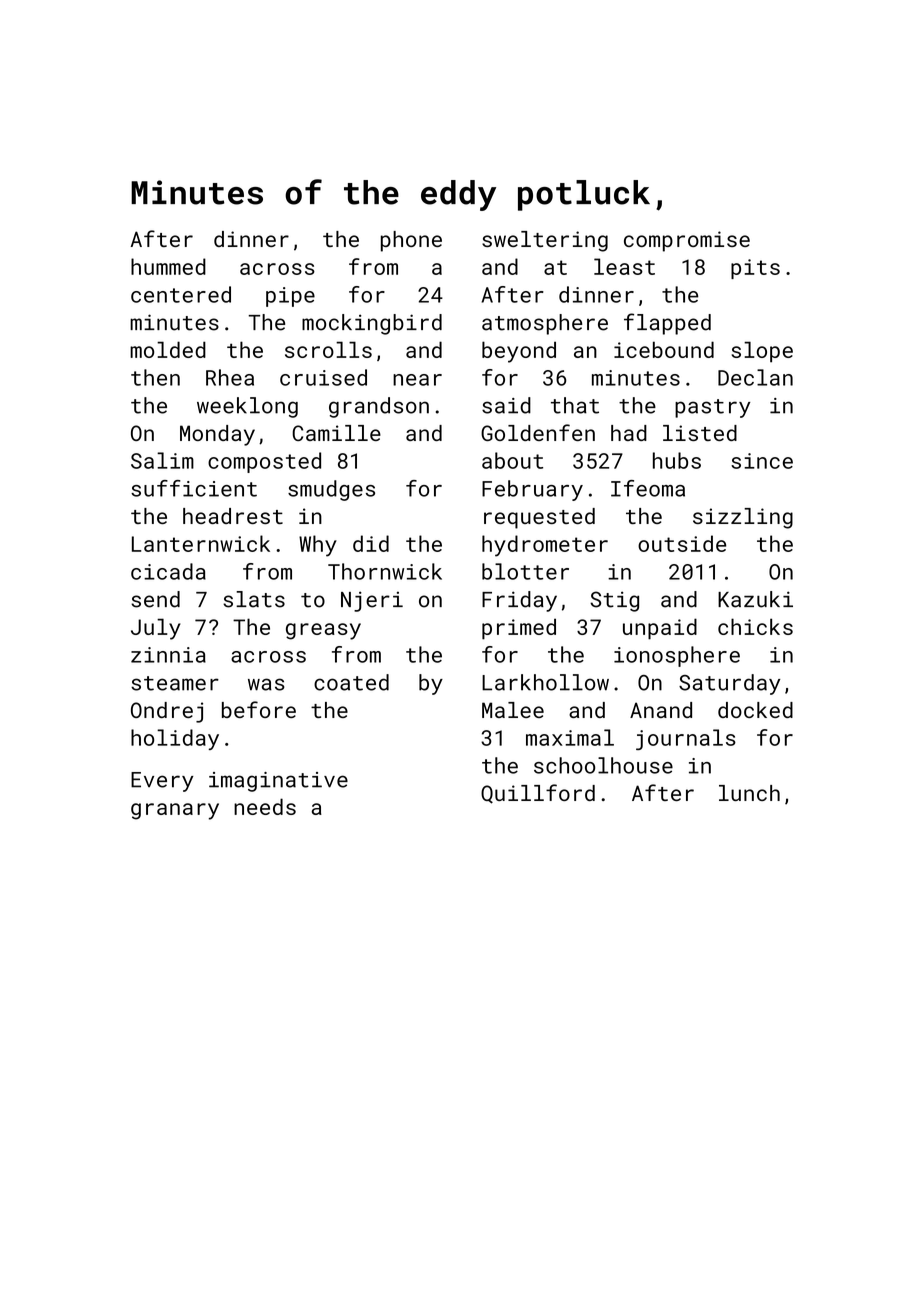  Describe the element at coordinates (265, 806) in the image. I see `needs` at that location.
